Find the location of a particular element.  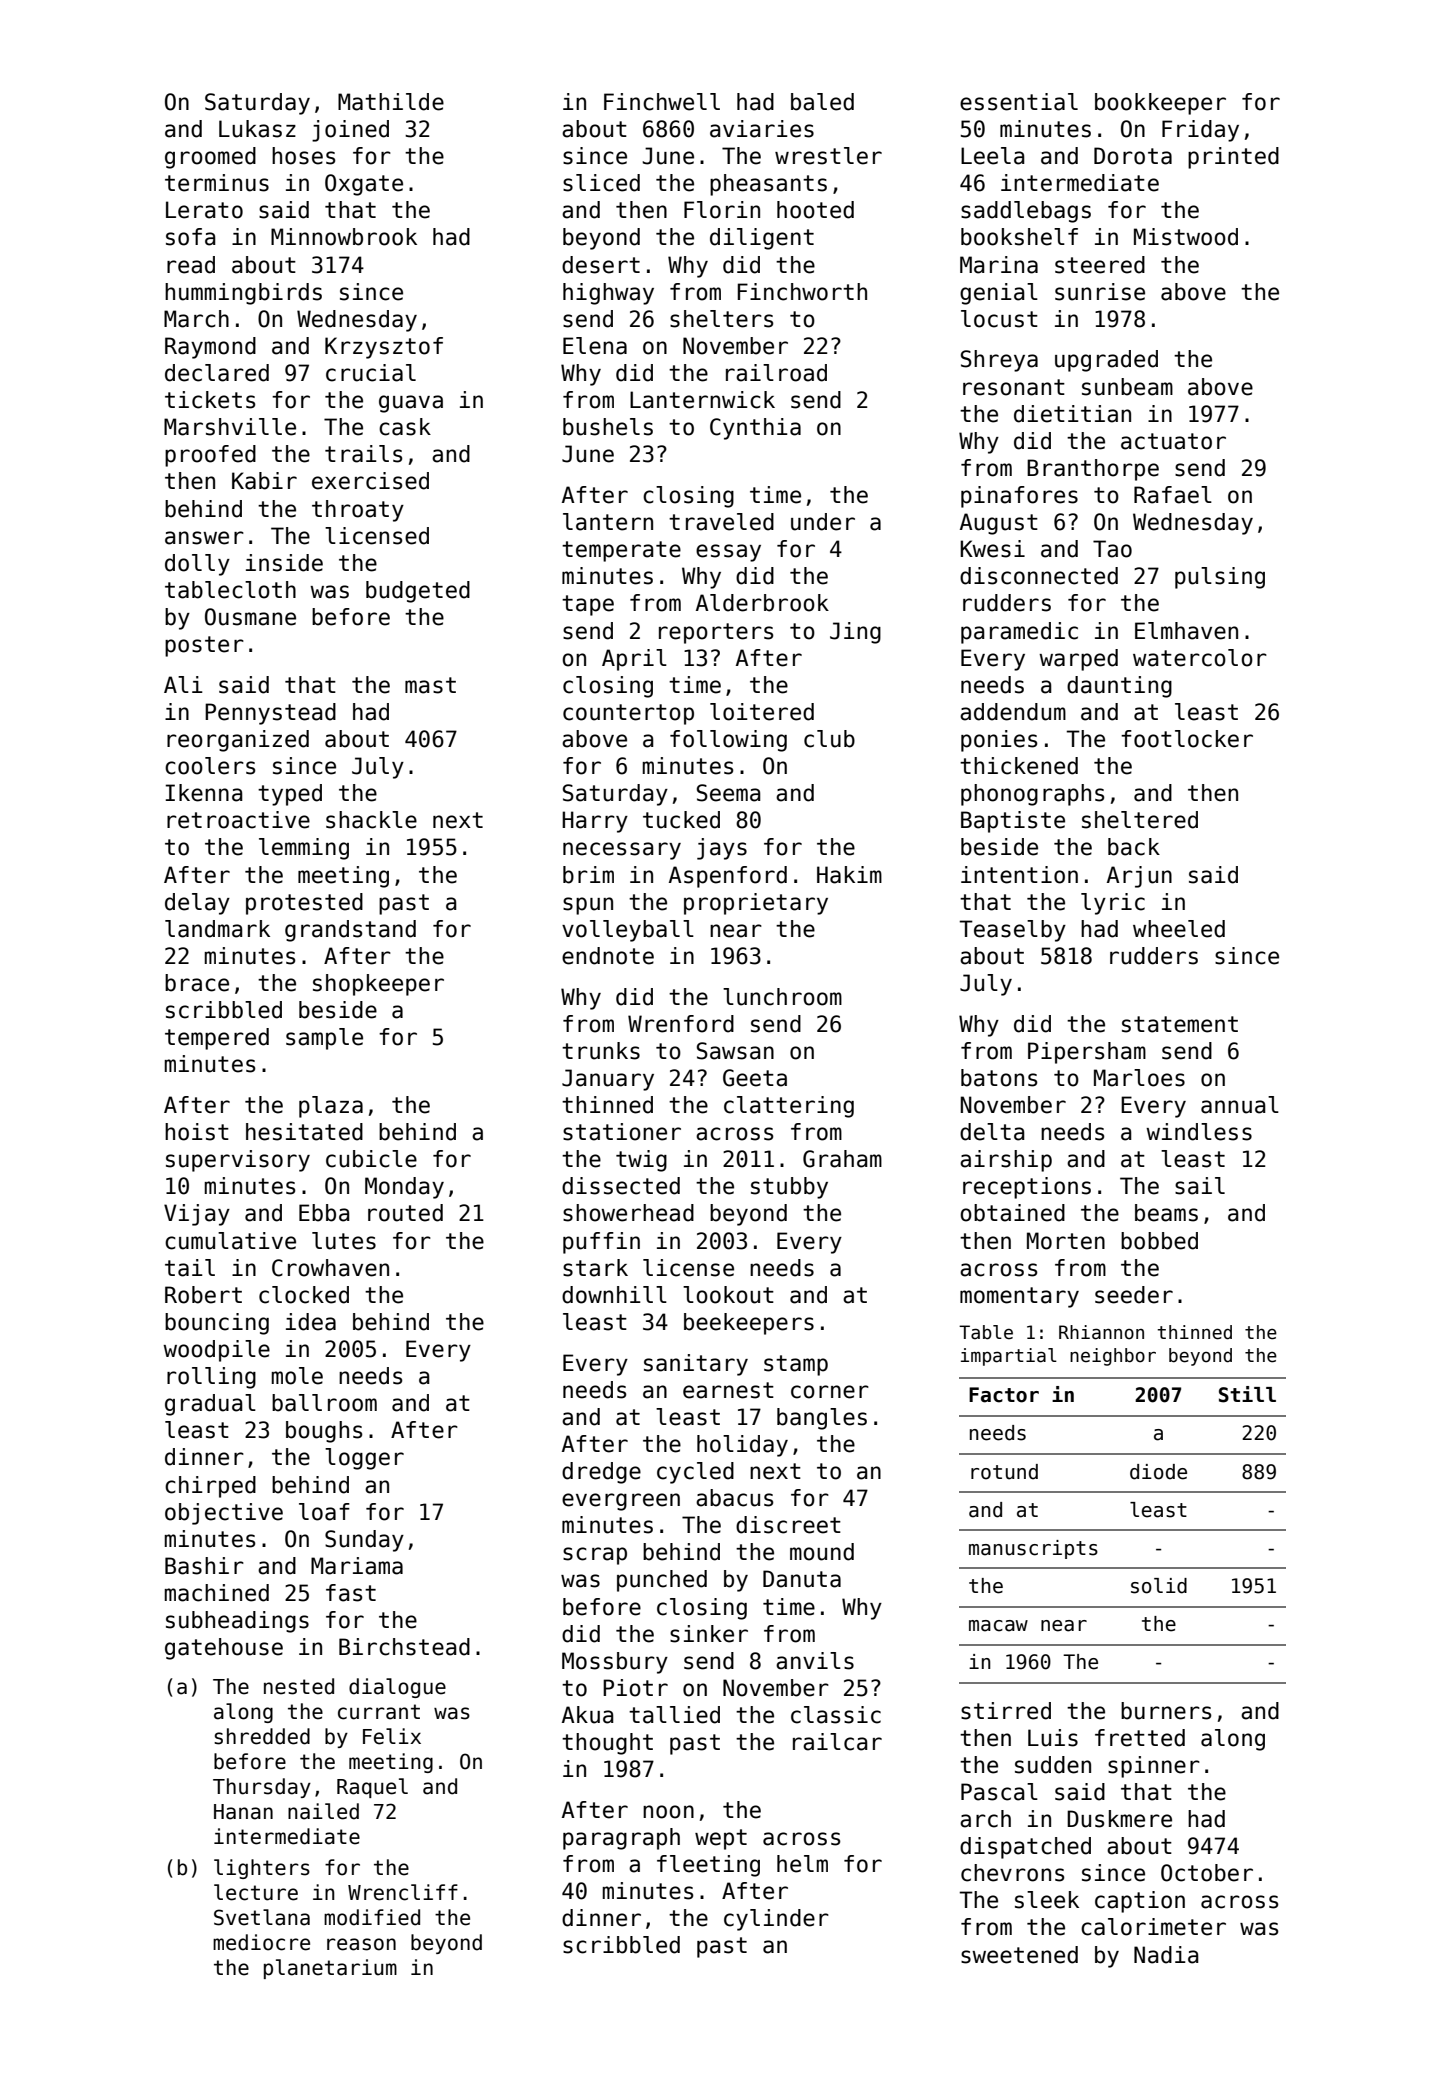

Raquel is located at coordinates (372, 1788).
